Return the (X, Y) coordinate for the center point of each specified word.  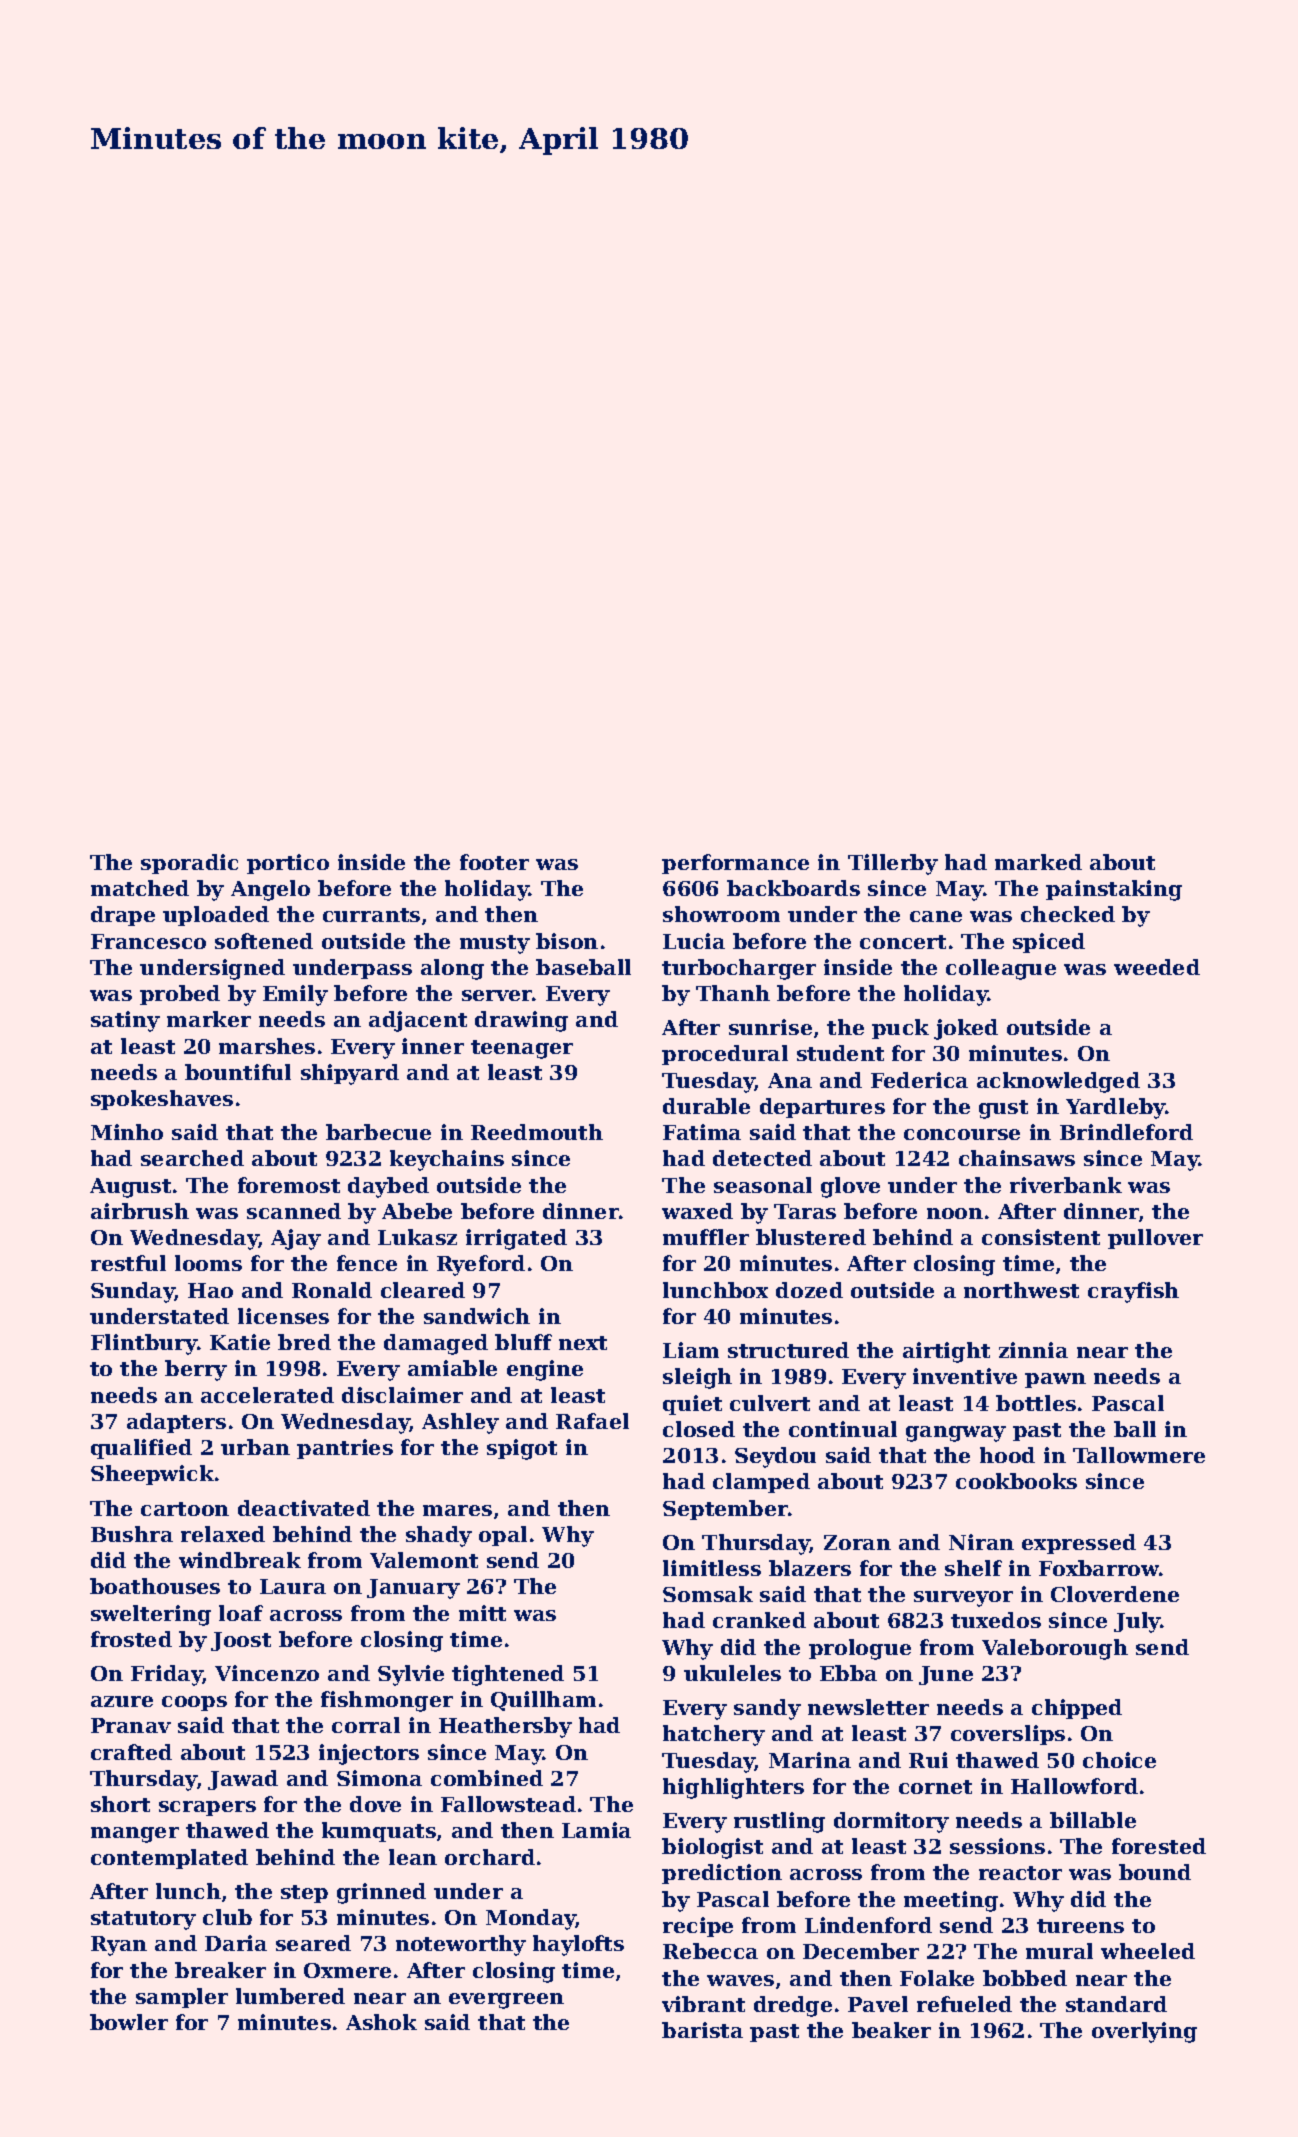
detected (762, 1158)
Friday (167, 1675)
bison (567, 941)
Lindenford (868, 1925)
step (304, 1894)
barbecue (378, 1132)
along (452, 969)
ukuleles (732, 1673)
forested (1159, 1846)
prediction (722, 1874)
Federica (919, 1080)
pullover (1155, 1239)
